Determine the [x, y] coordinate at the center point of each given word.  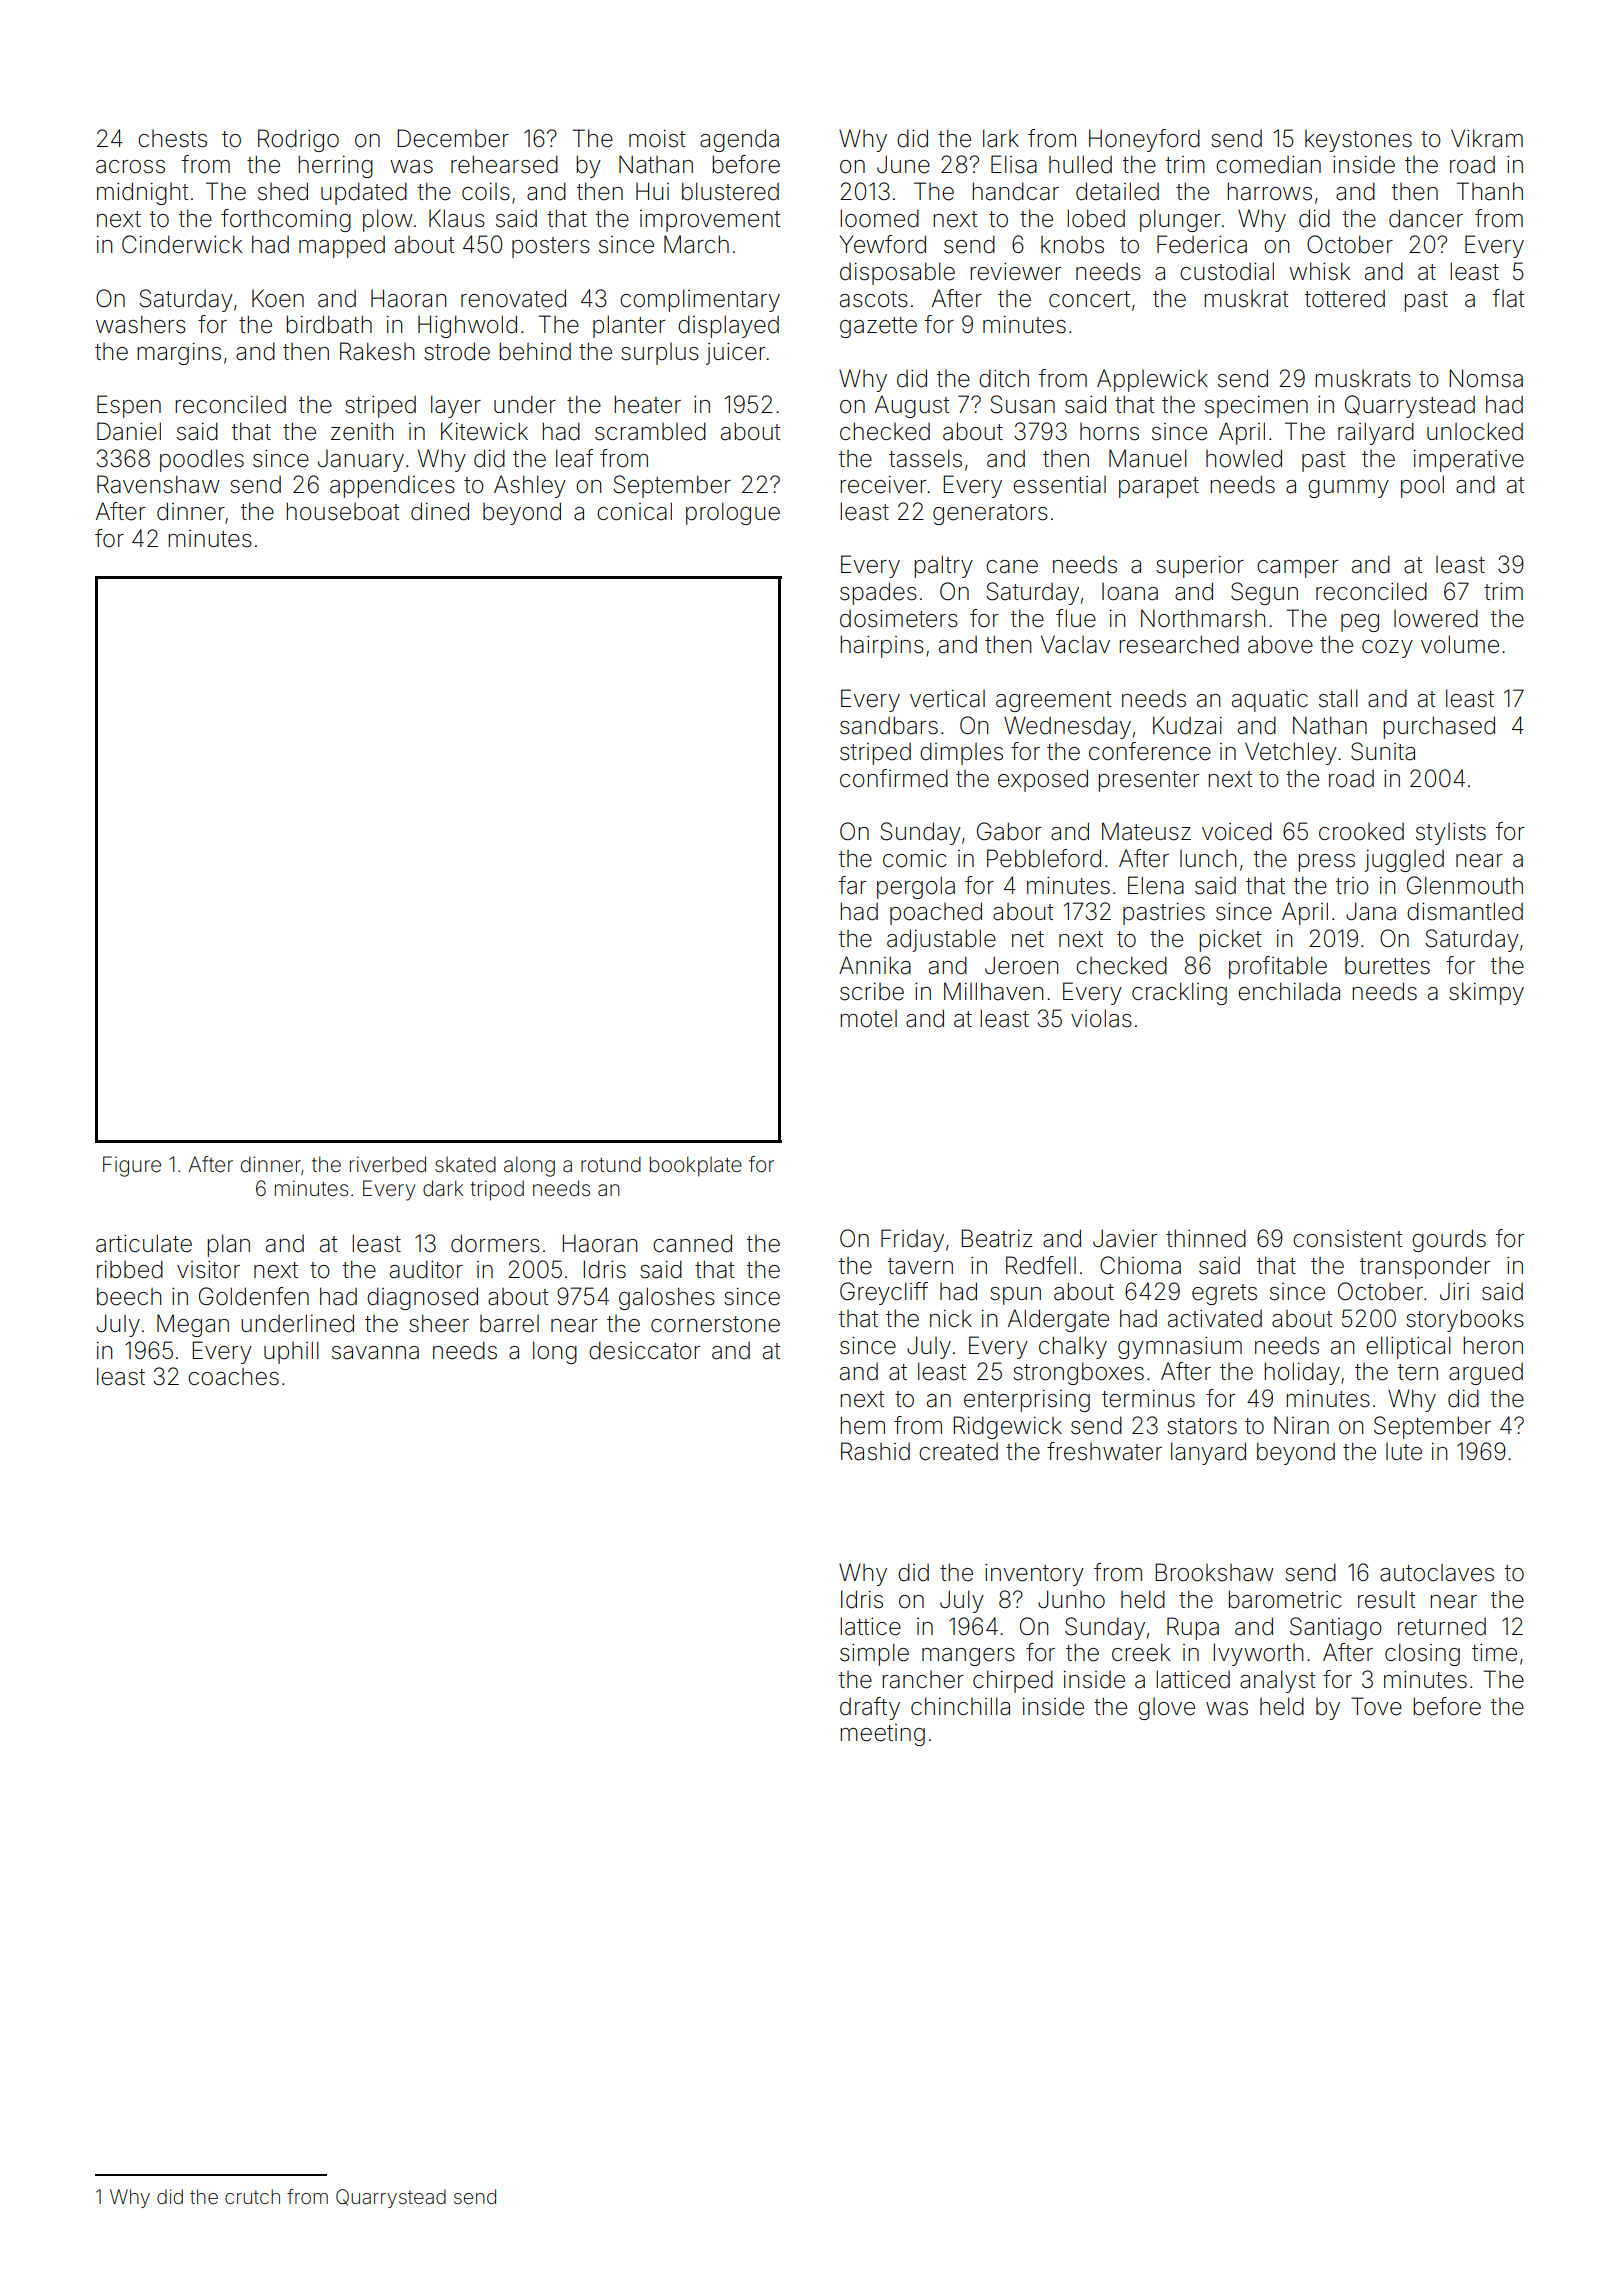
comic [915, 859]
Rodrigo [298, 140]
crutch [252, 2196]
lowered [1436, 618]
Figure [132, 1166]
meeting [882, 1735]
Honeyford [1144, 140]
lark [1001, 138]
